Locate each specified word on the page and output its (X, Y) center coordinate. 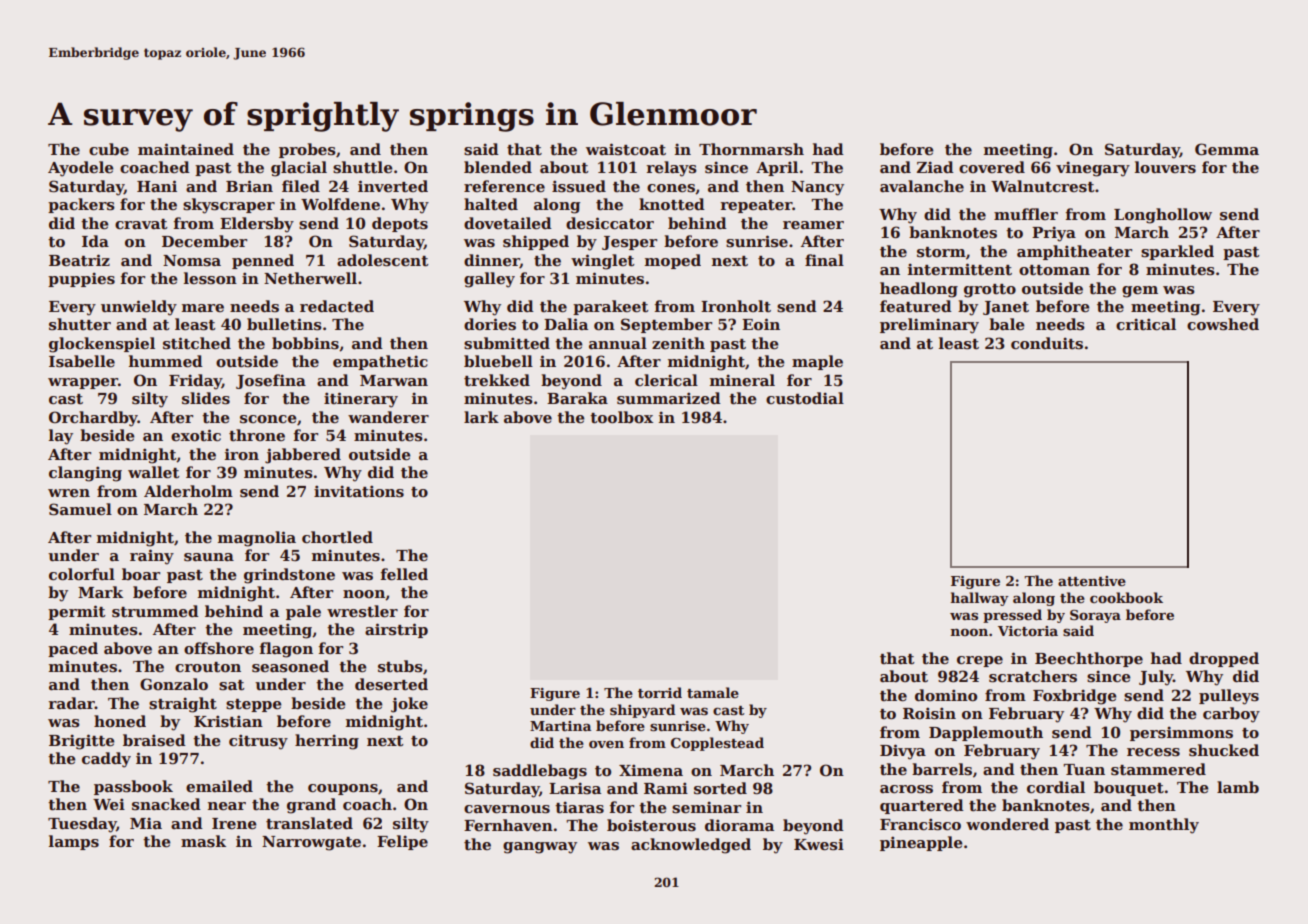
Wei (109, 804)
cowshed (1223, 324)
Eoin (761, 324)
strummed (155, 611)
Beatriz (79, 260)
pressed (1012, 616)
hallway (979, 599)
